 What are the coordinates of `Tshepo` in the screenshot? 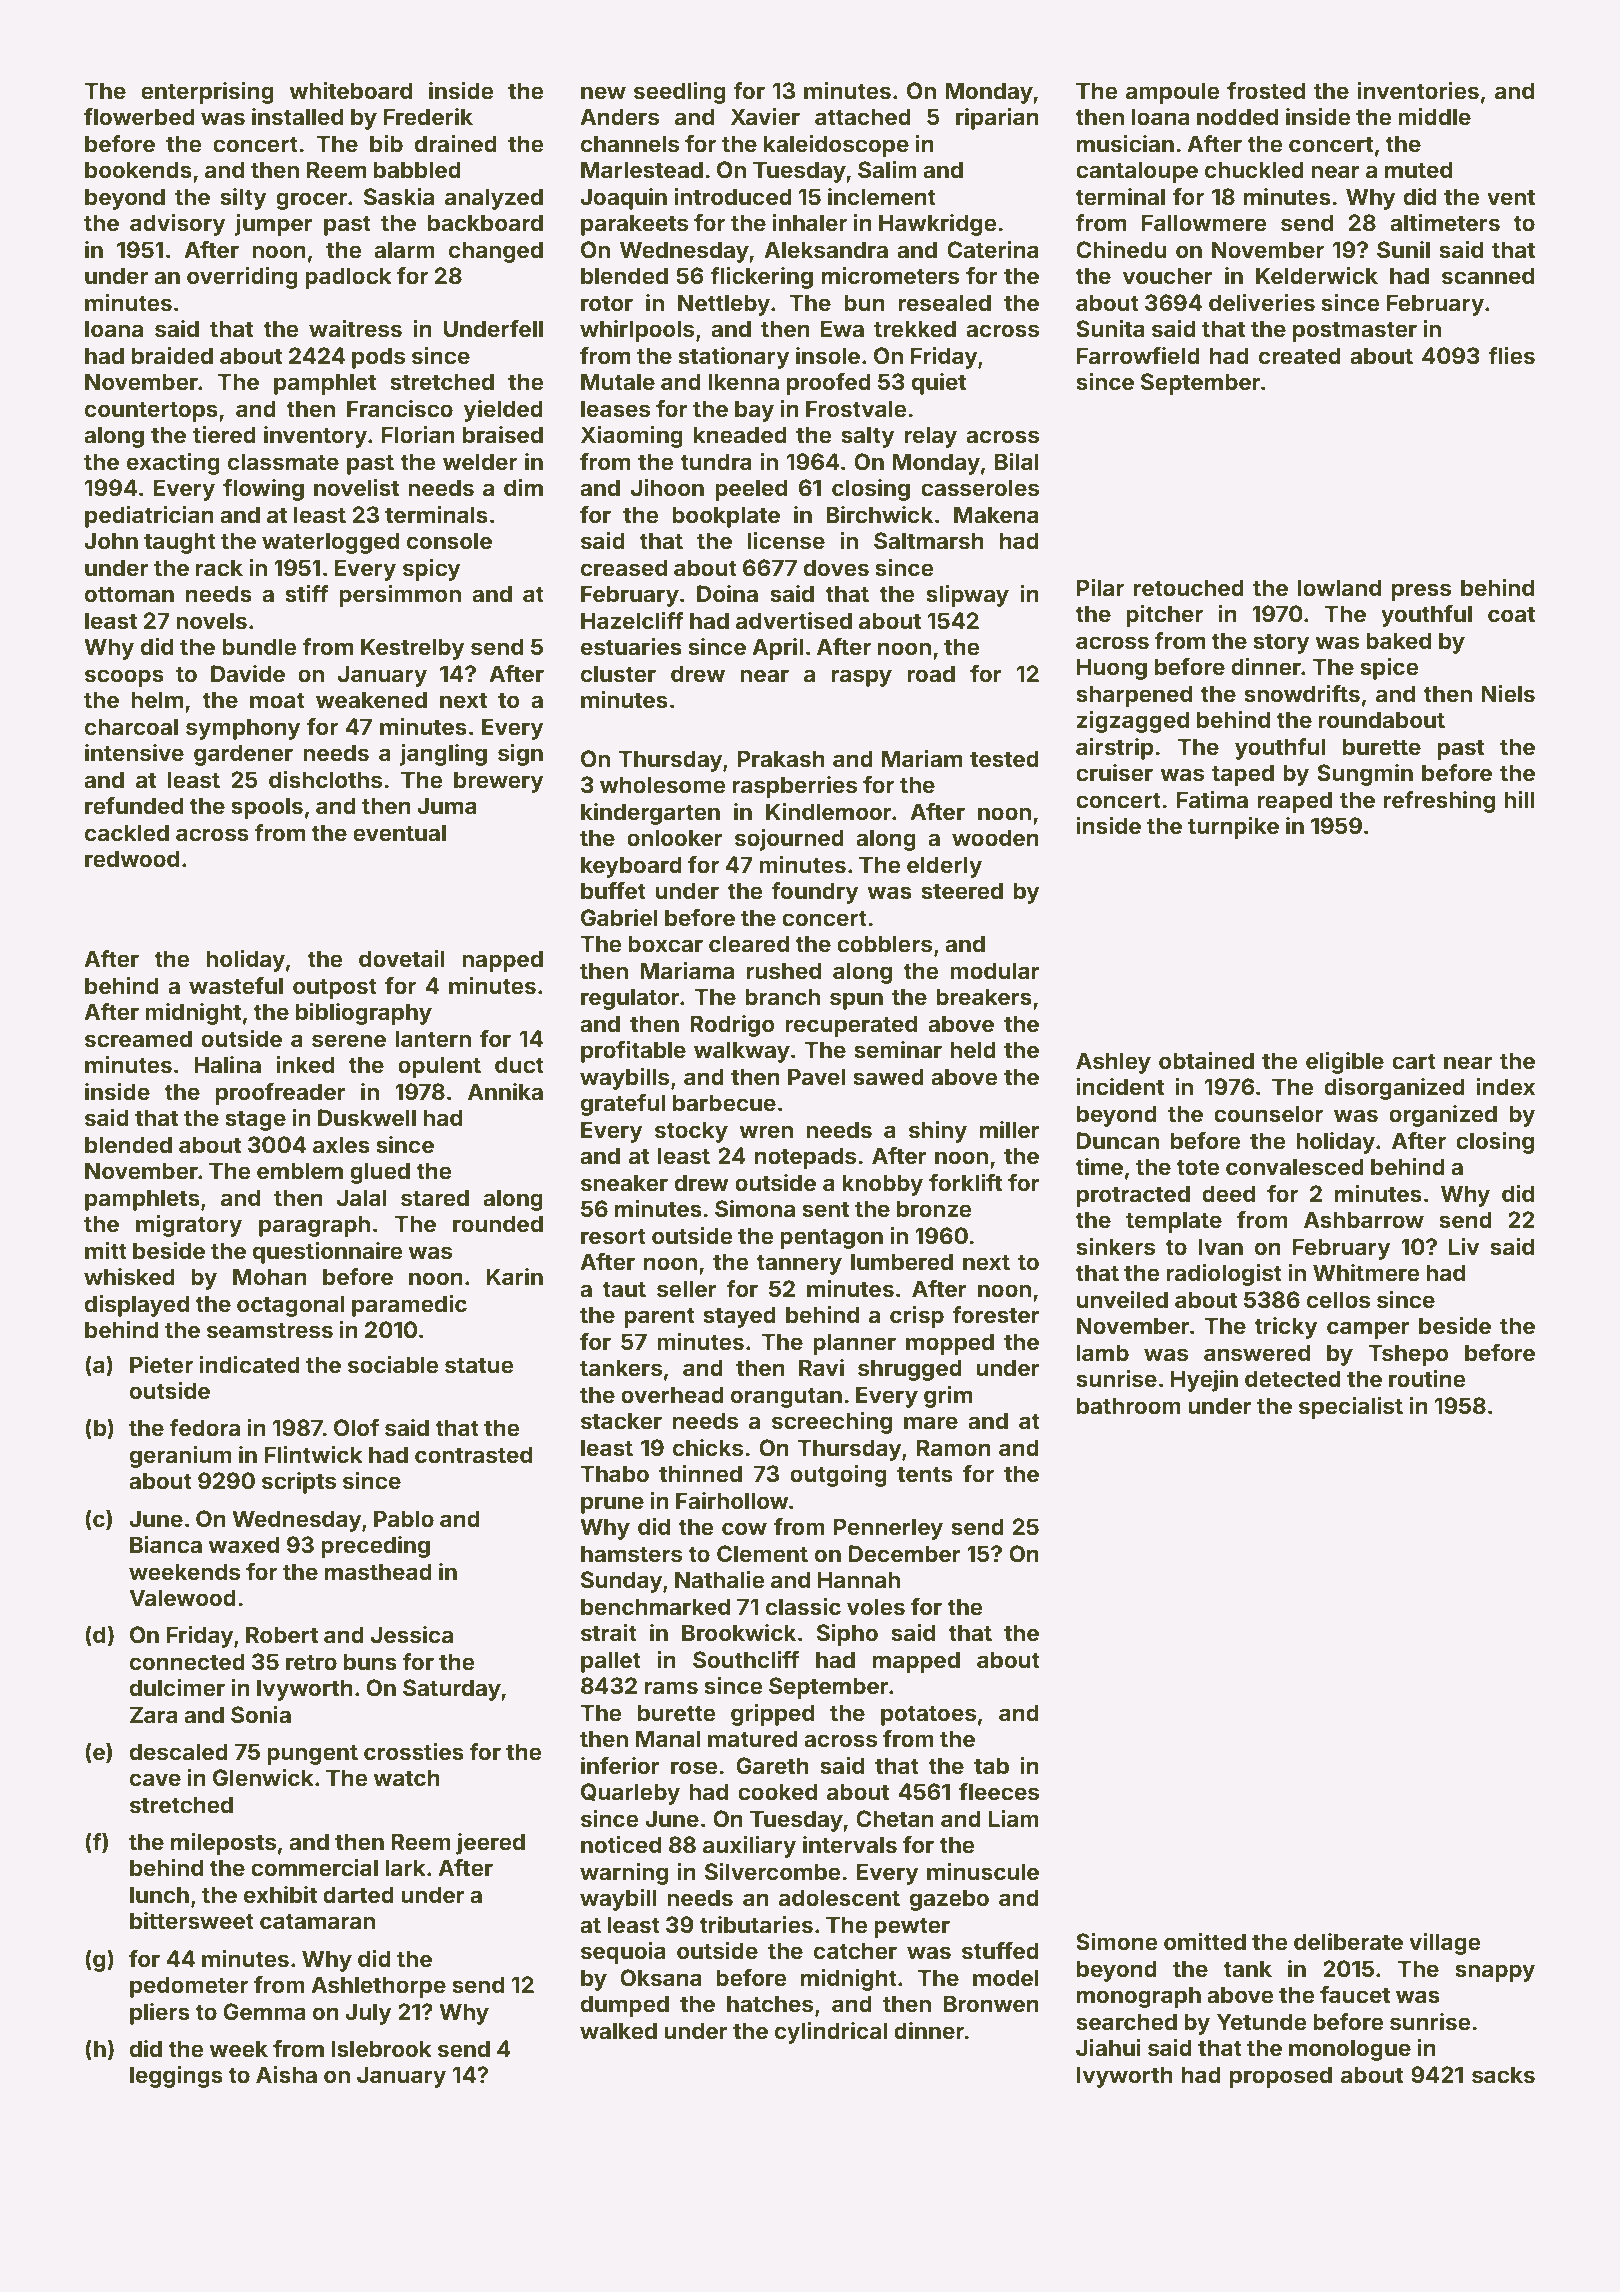 It's located at (1408, 1355).
